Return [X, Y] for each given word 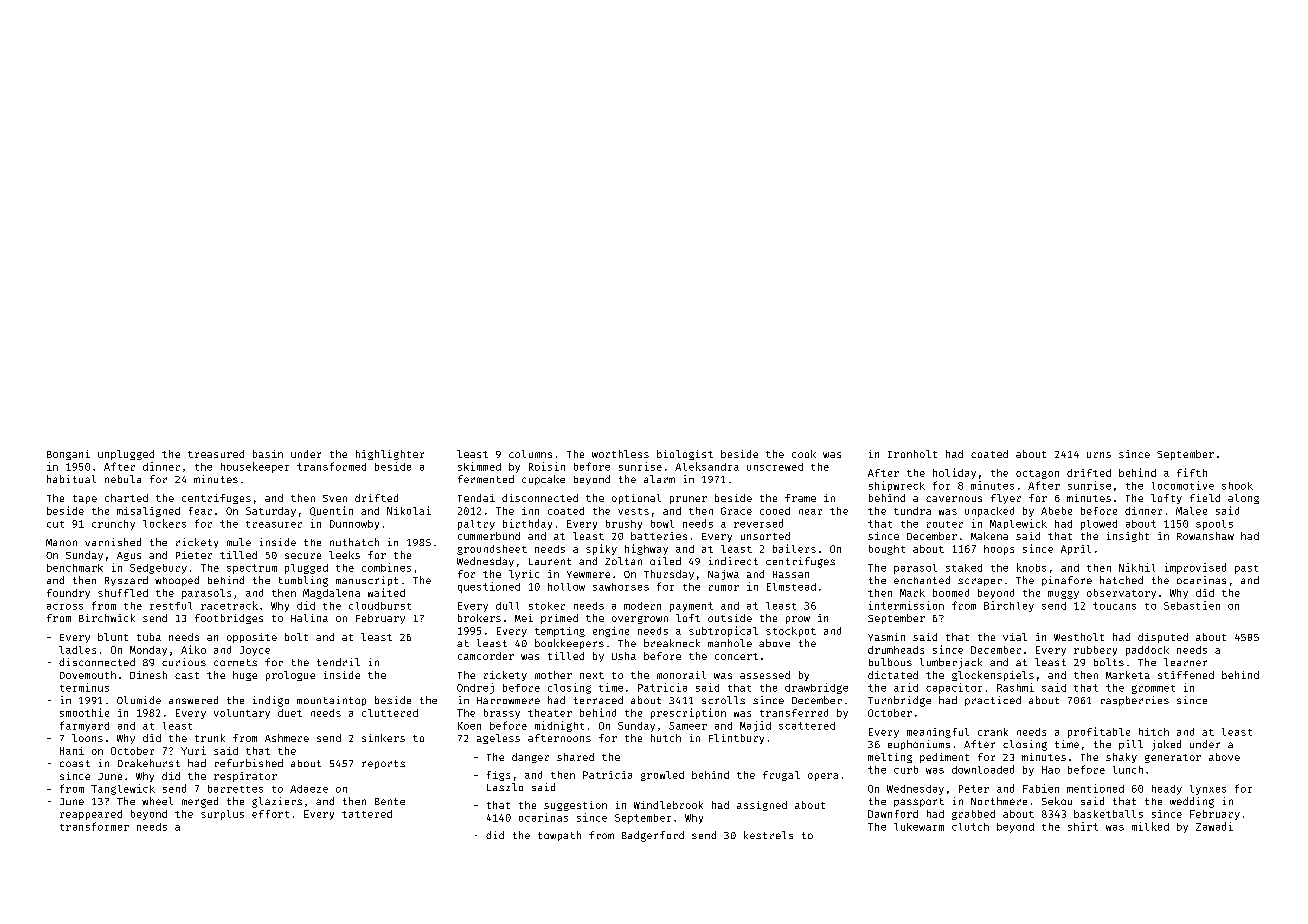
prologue [290, 676]
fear [200, 511]
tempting [560, 632]
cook [804, 454]
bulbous [890, 662]
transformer [94, 826]
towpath [559, 836]
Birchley [1009, 606]
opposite [252, 638]
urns [1099, 455]
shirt [1083, 826]
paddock [1147, 651]
